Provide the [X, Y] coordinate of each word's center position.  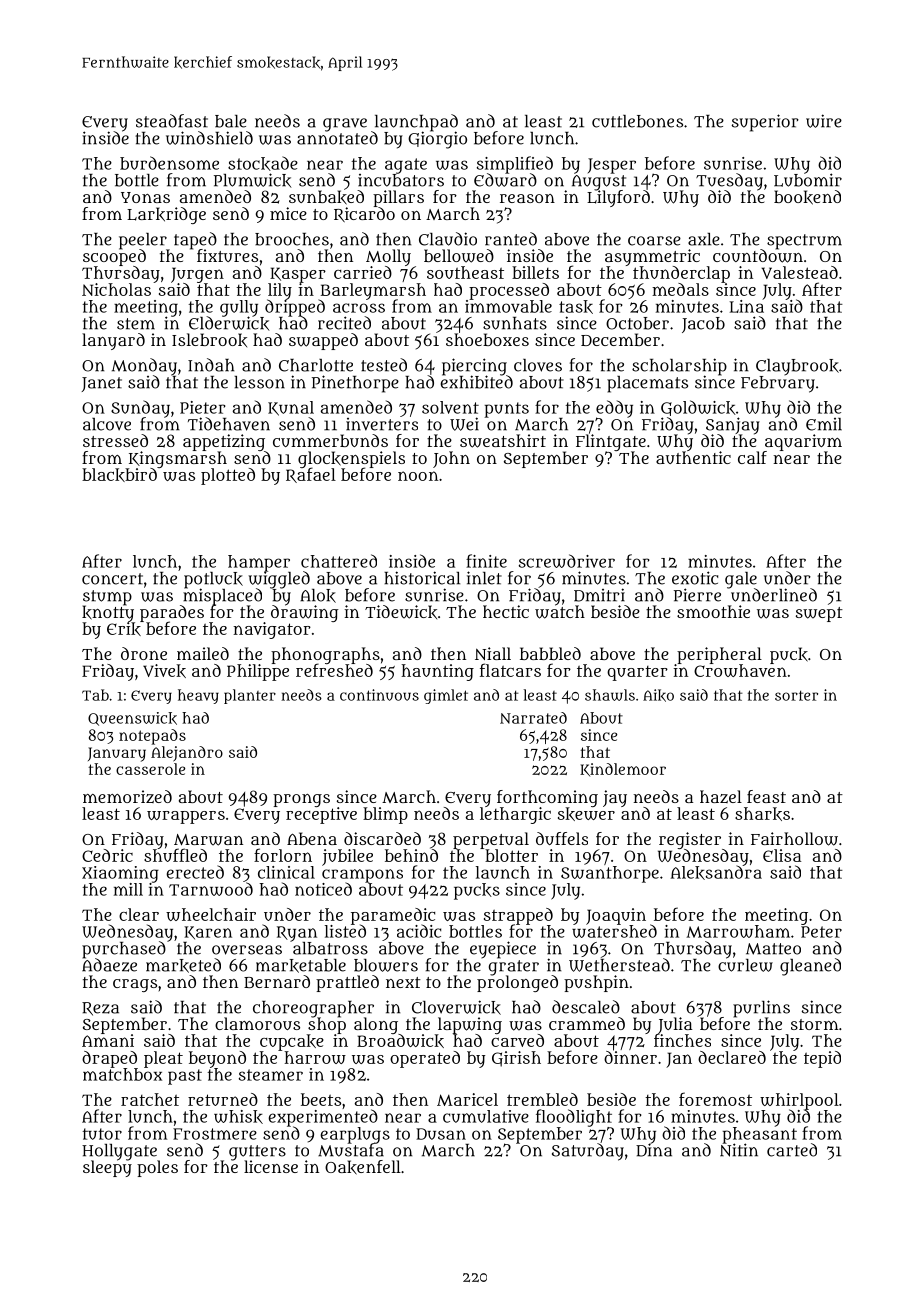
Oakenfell [363, 1167]
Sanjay [733, 425]
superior [765, 123]
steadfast [172, 121]
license [271, 1166]
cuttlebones [637, 121]
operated [425, 1059]
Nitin [739, 1150]
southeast [465, 272]
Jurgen [197, 275]
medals [680, 289]
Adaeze [109, 965]
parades [172, 613]
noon [418, 476]
